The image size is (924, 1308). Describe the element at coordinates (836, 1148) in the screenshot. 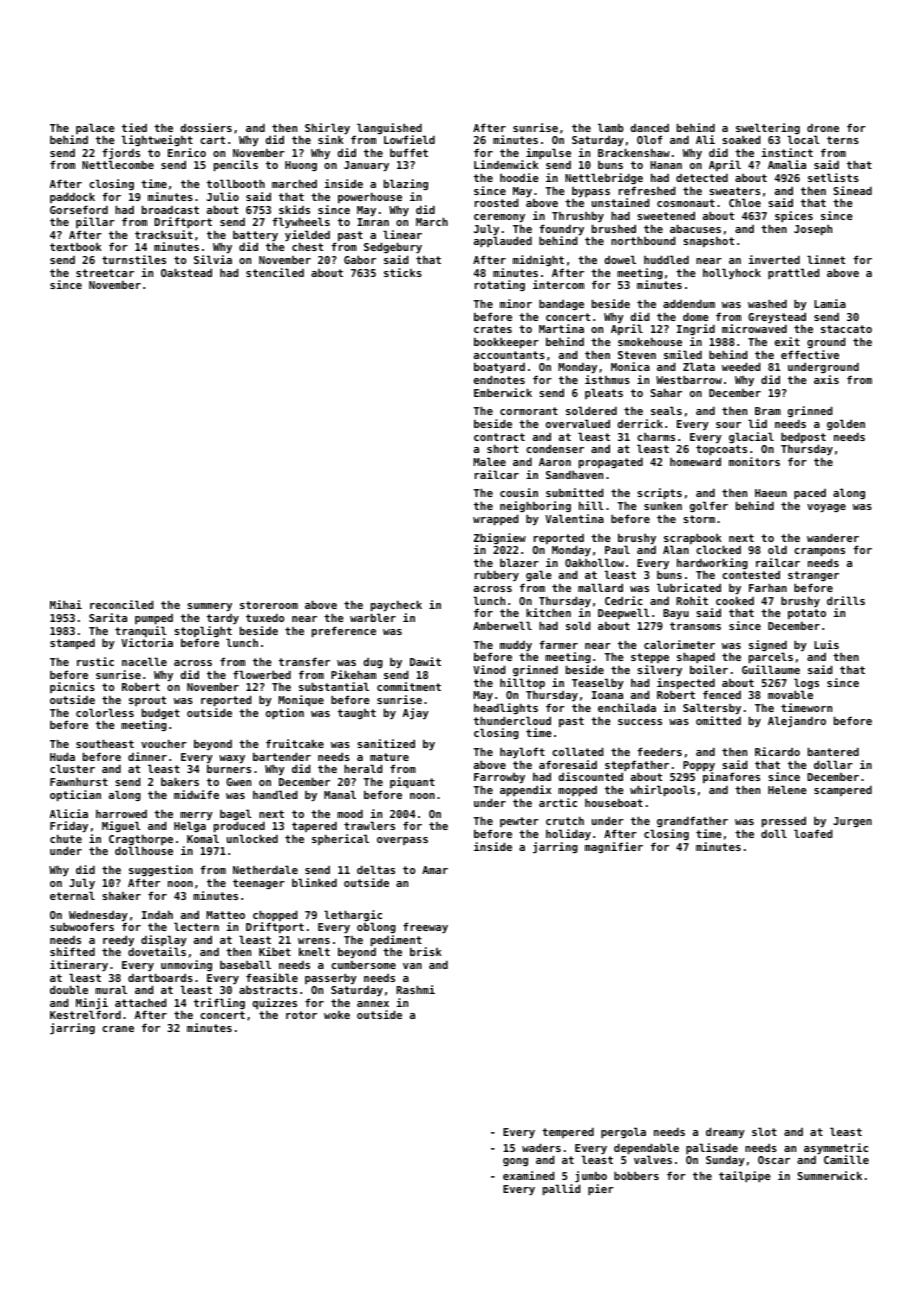

I see `asymmetric` at that location.
